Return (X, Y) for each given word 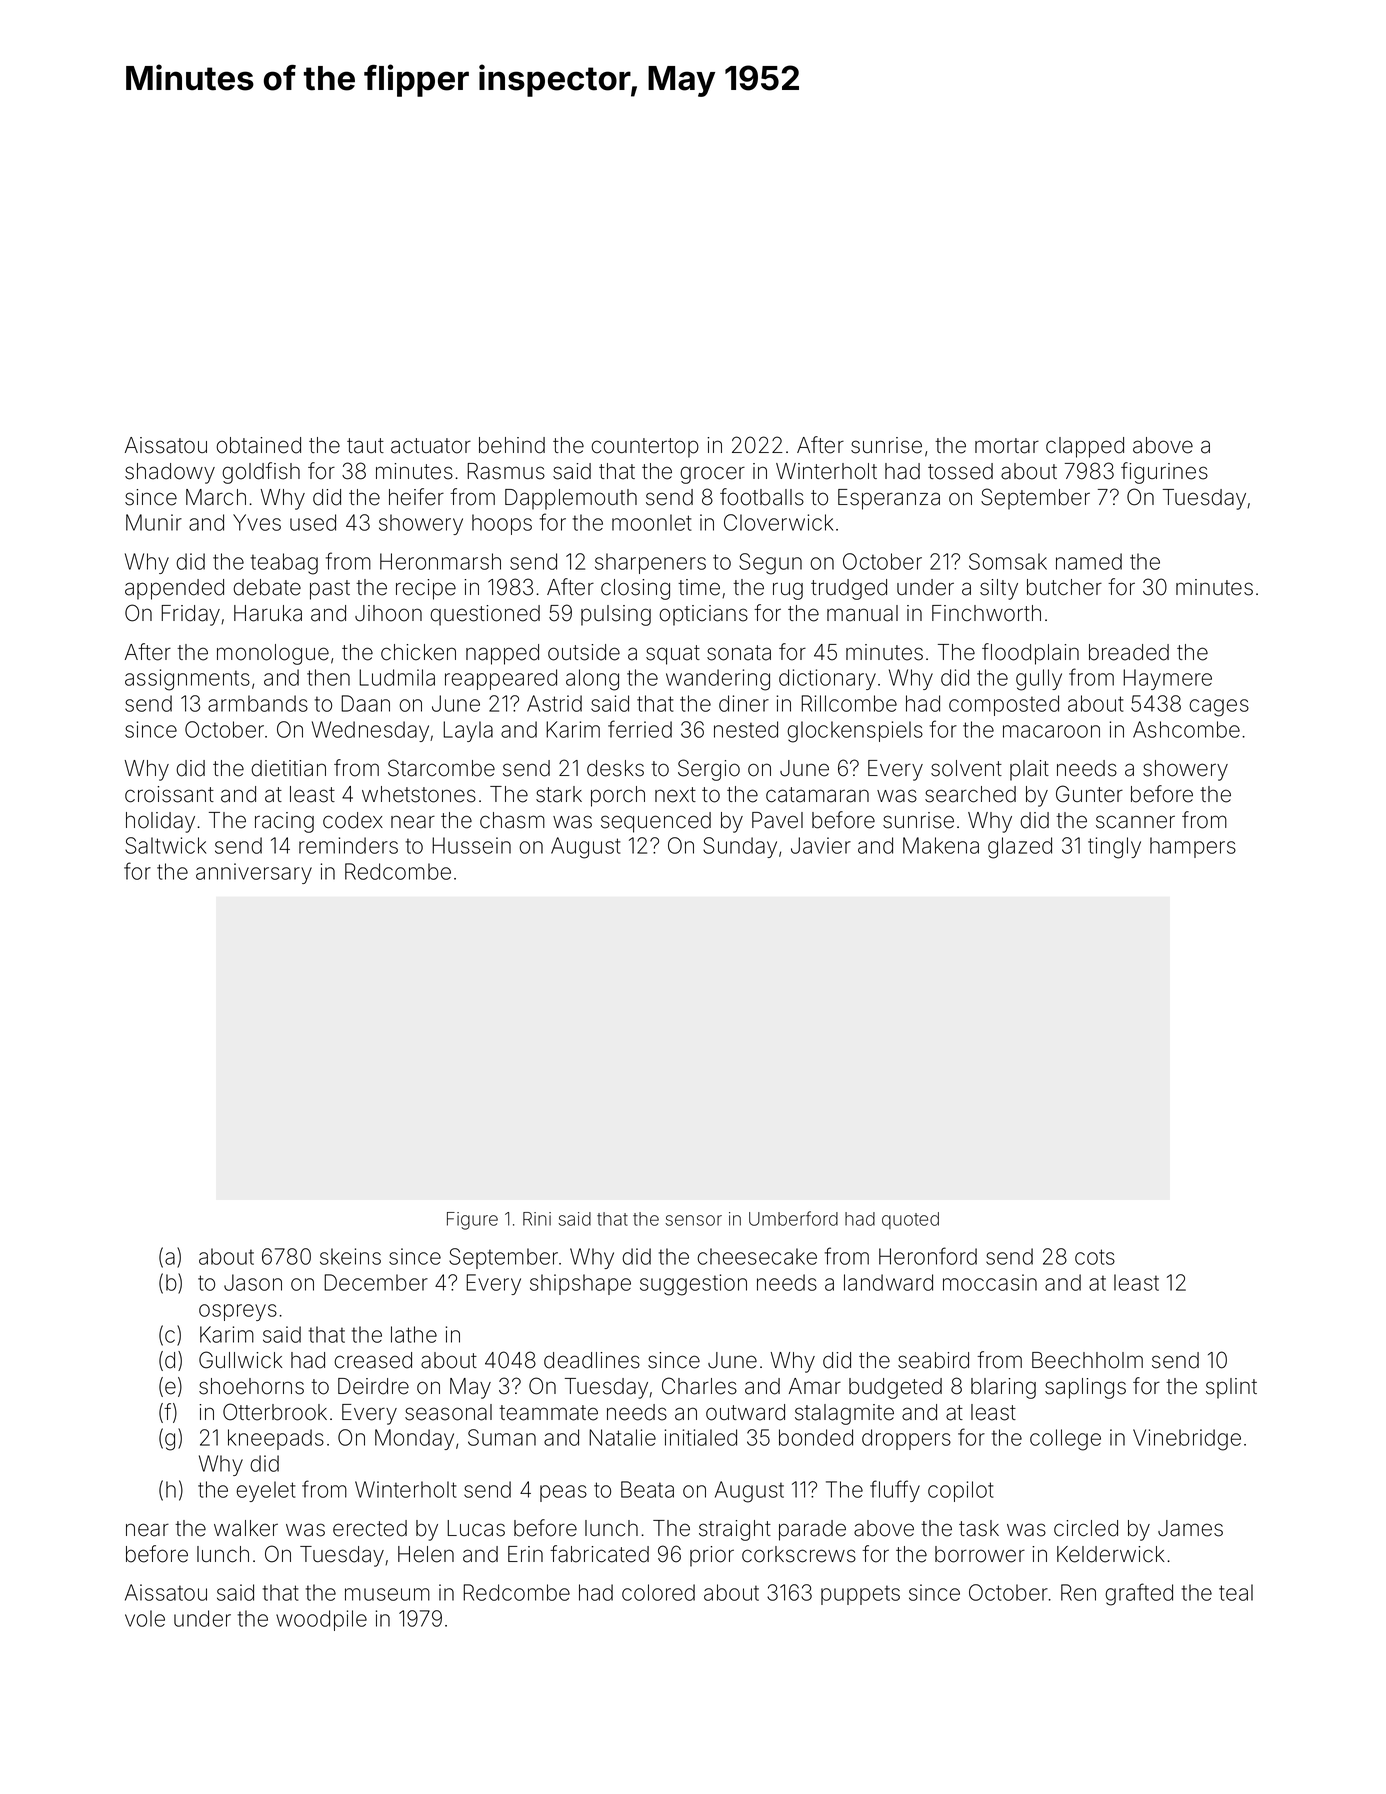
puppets (860, 1595)
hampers (1193, 847)
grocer (712, 475)
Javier (821, 845)
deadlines (592, 1360)
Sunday (740, 847)
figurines (1164, 473)
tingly (1114, 848)
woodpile (321, 1620)
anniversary (254, 873)
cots (1095, 1257)
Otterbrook (275, 1412)
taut (365, 446)
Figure (472, 1221)
